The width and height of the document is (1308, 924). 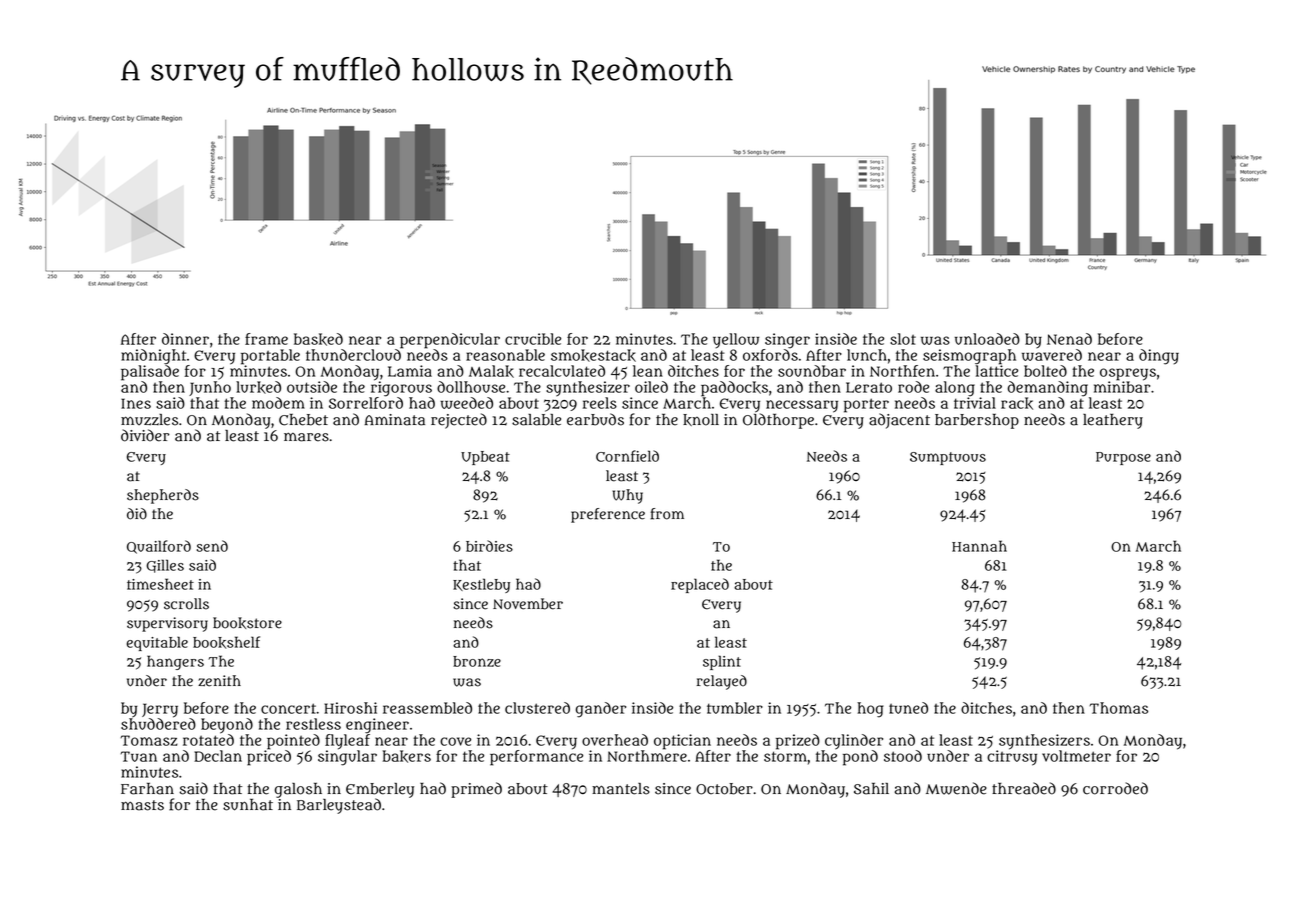 I want to click on Why, so click(x=628, y=496).
